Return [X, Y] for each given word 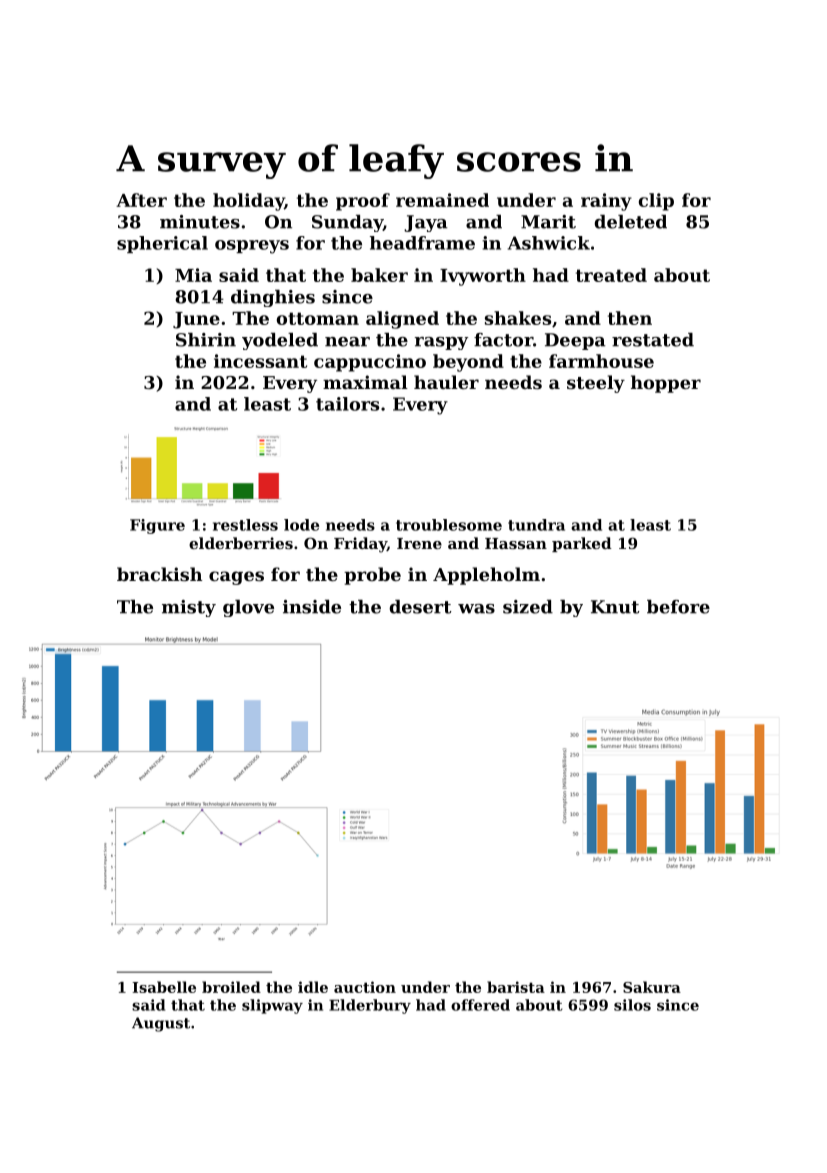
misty [189, 608]
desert [421, 607]
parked [582, 544]
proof [363, 202]
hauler [446, 382]
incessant [260, 361]
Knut [615, 607]
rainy [606, 202]
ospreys [252, 247]
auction [365, 987]
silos [632, 1005]
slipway [272, 1006]
